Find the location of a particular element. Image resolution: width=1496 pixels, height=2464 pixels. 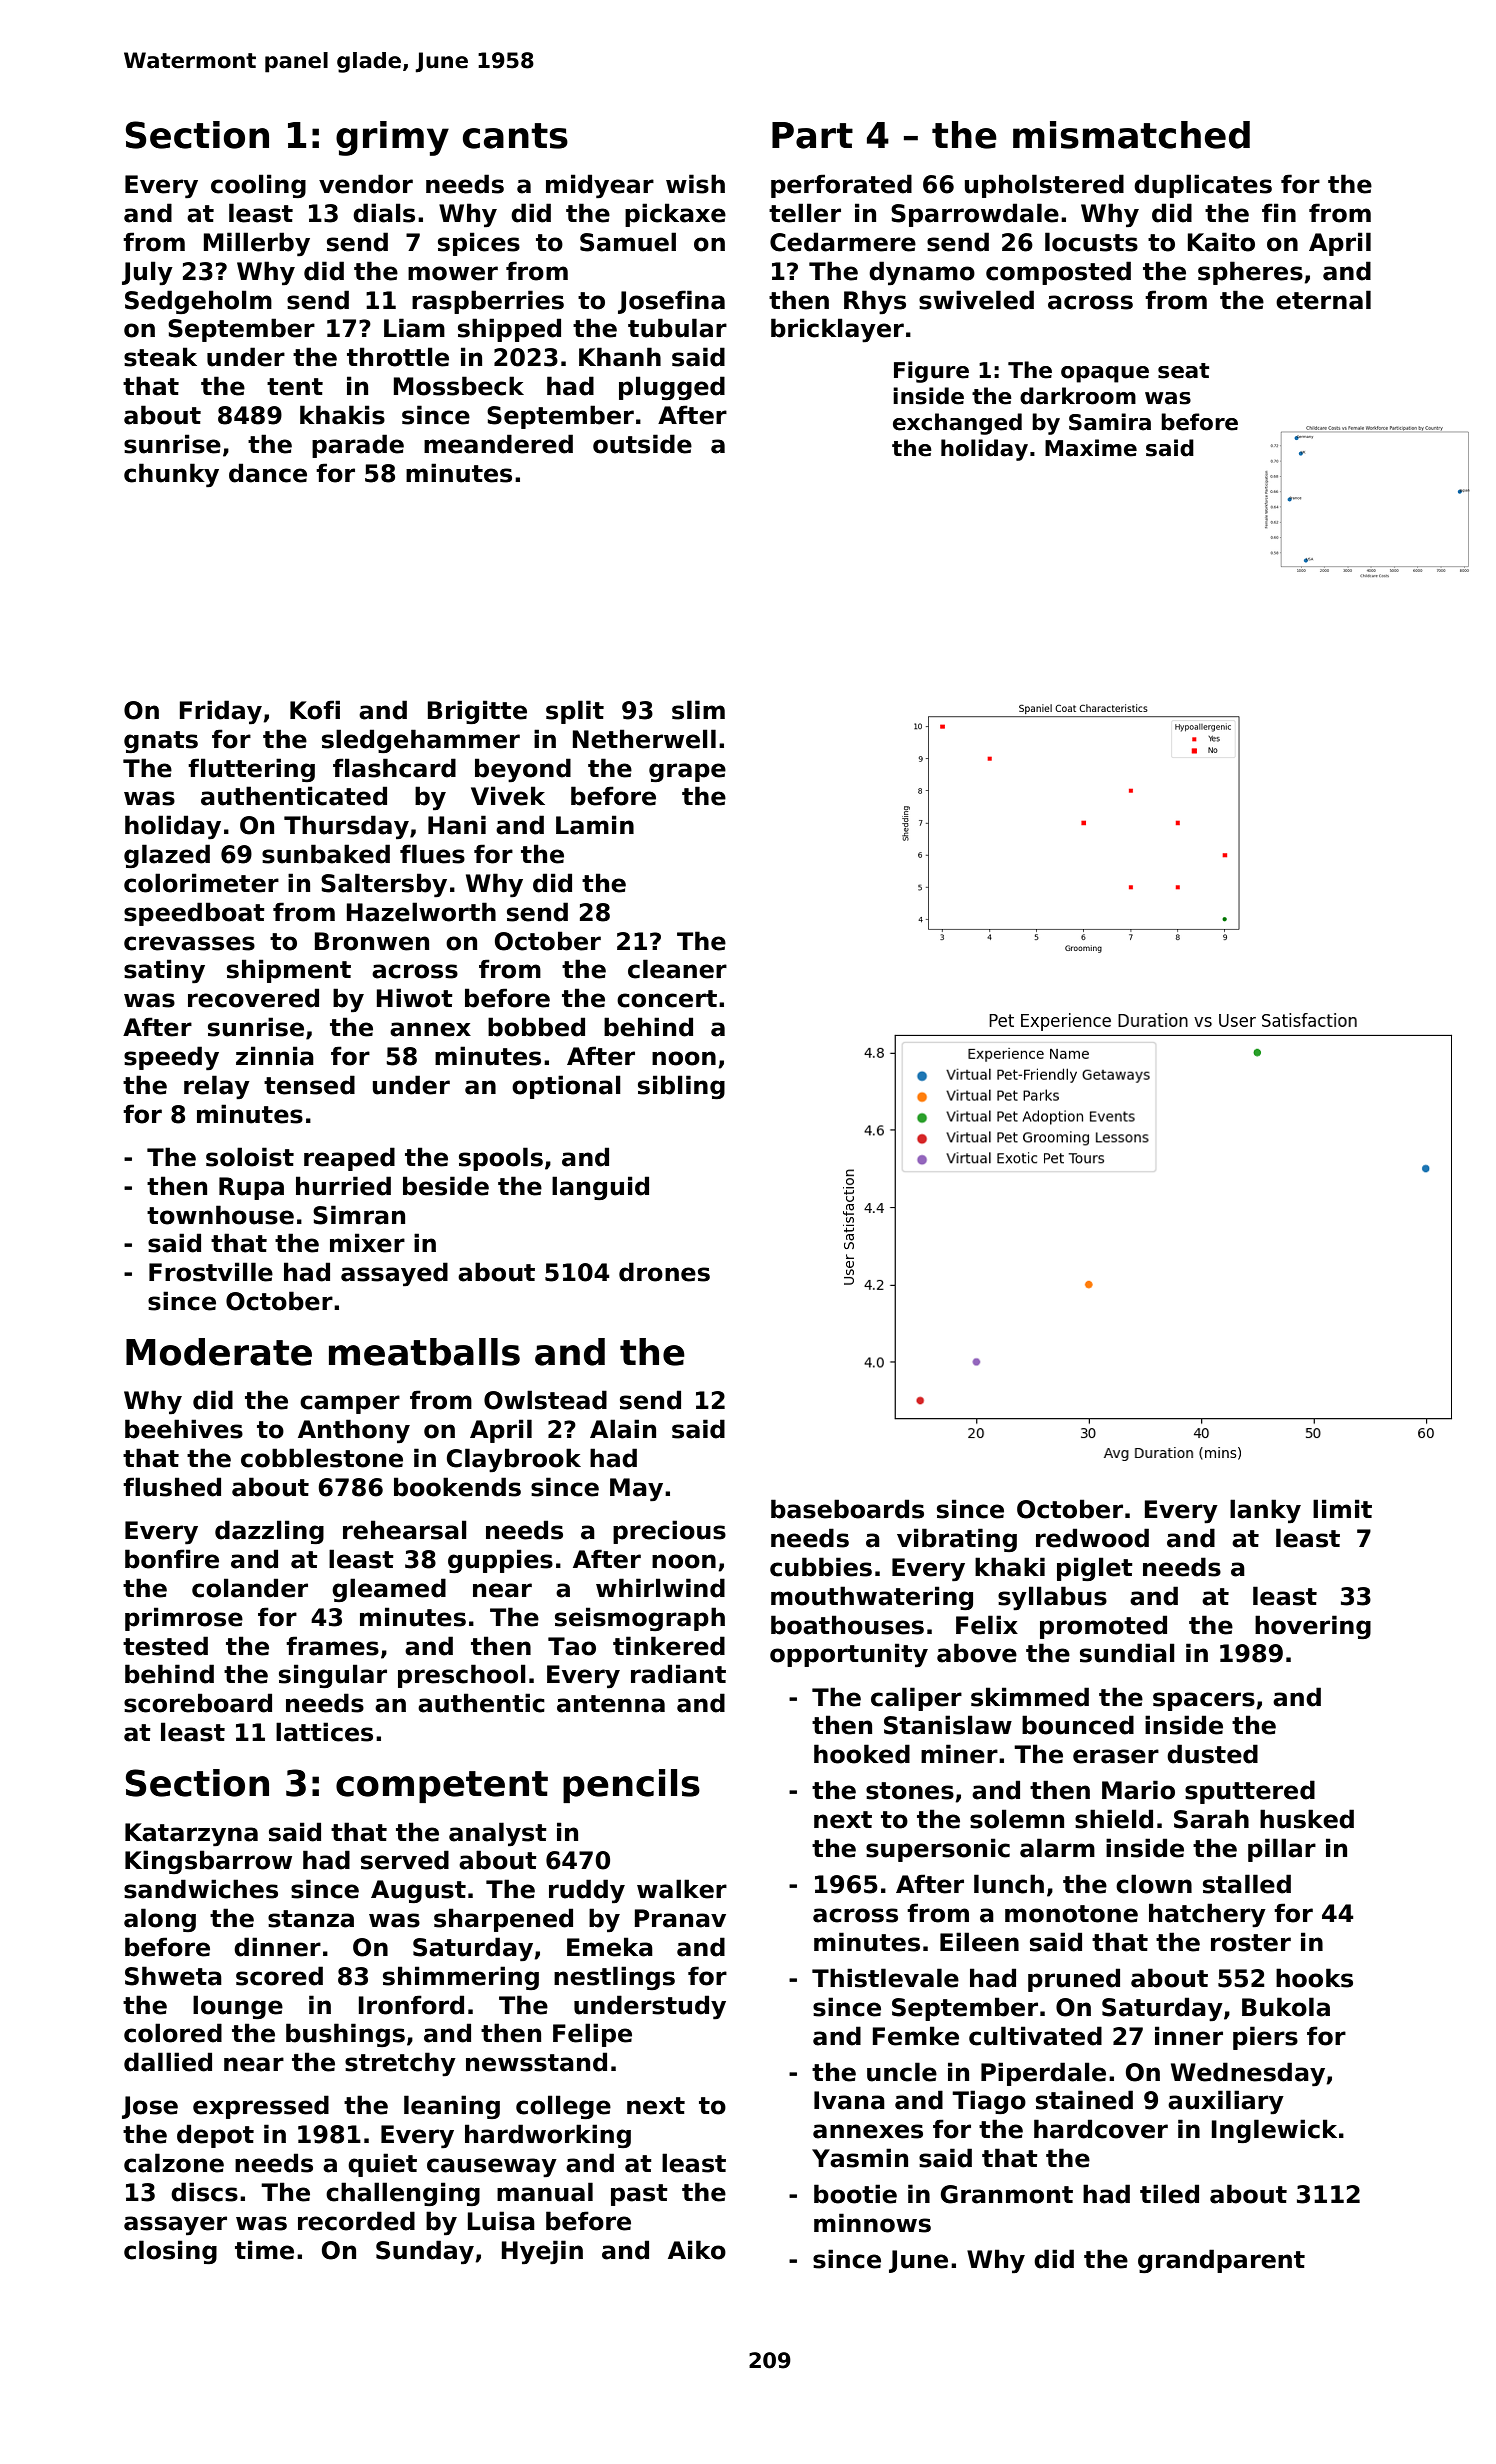

Kaito is located at coordinates (1221, 242).
